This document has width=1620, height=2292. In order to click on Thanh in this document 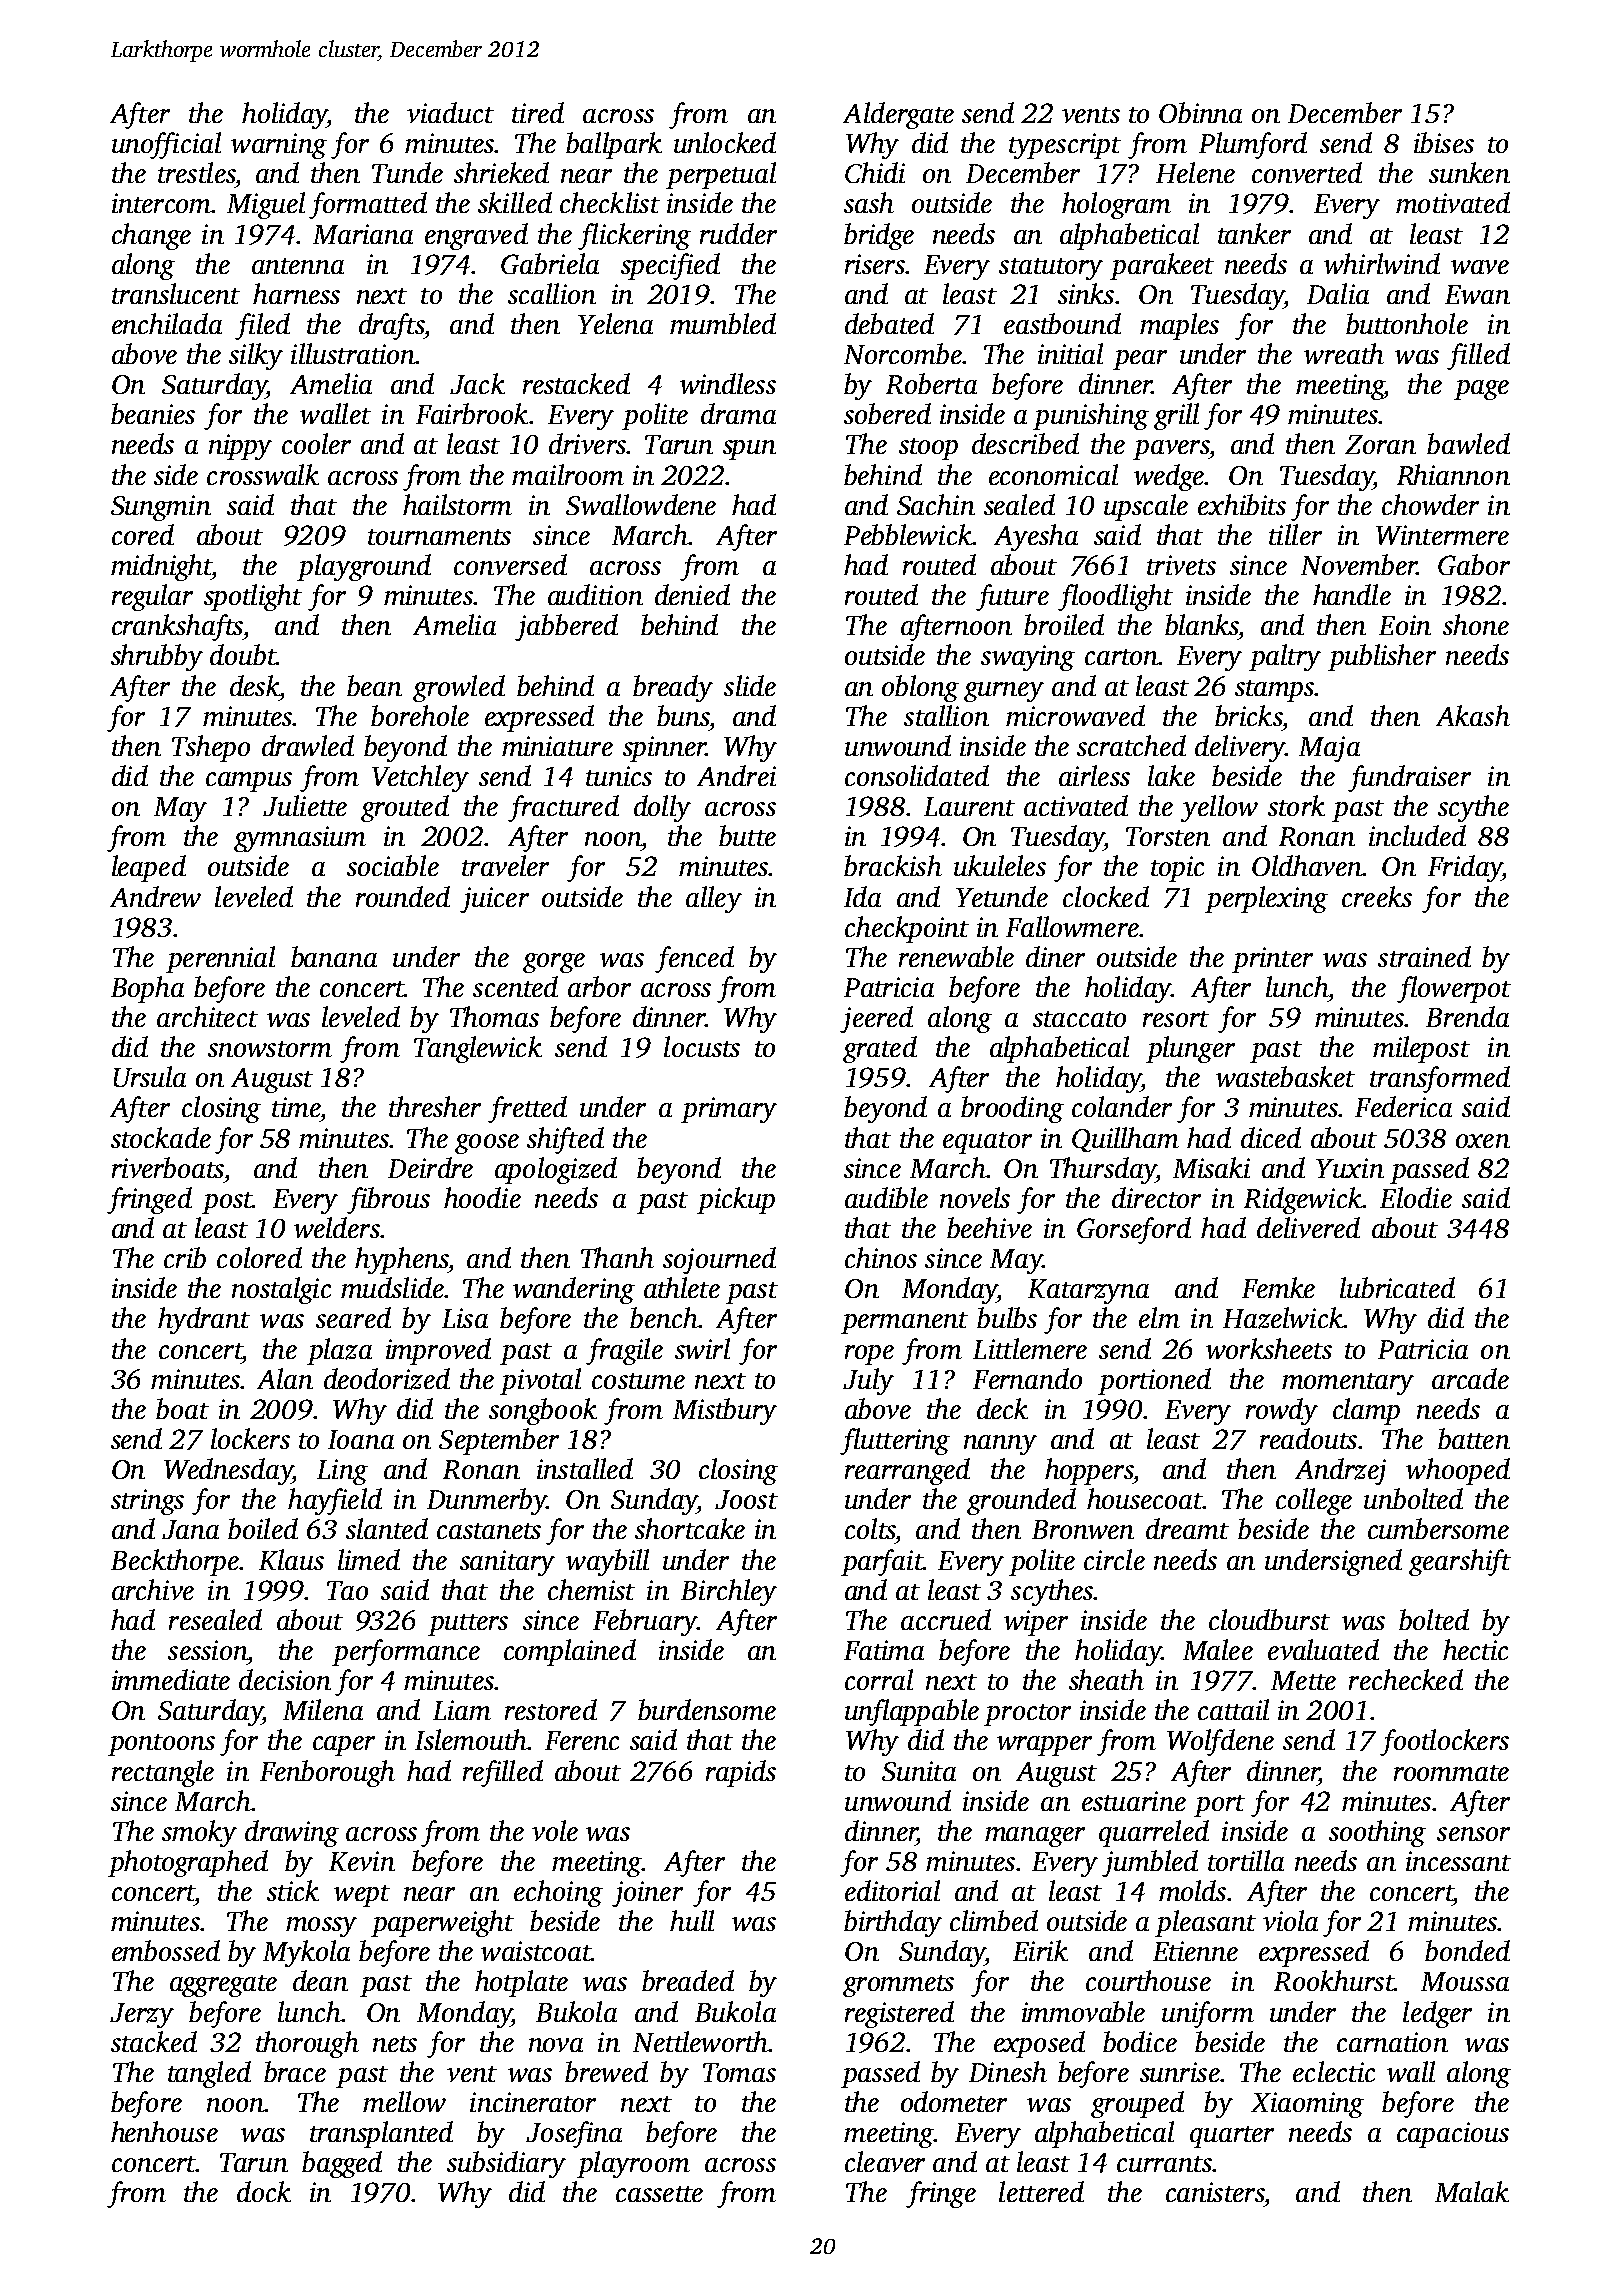, I will do `click(617, 1257)`.
